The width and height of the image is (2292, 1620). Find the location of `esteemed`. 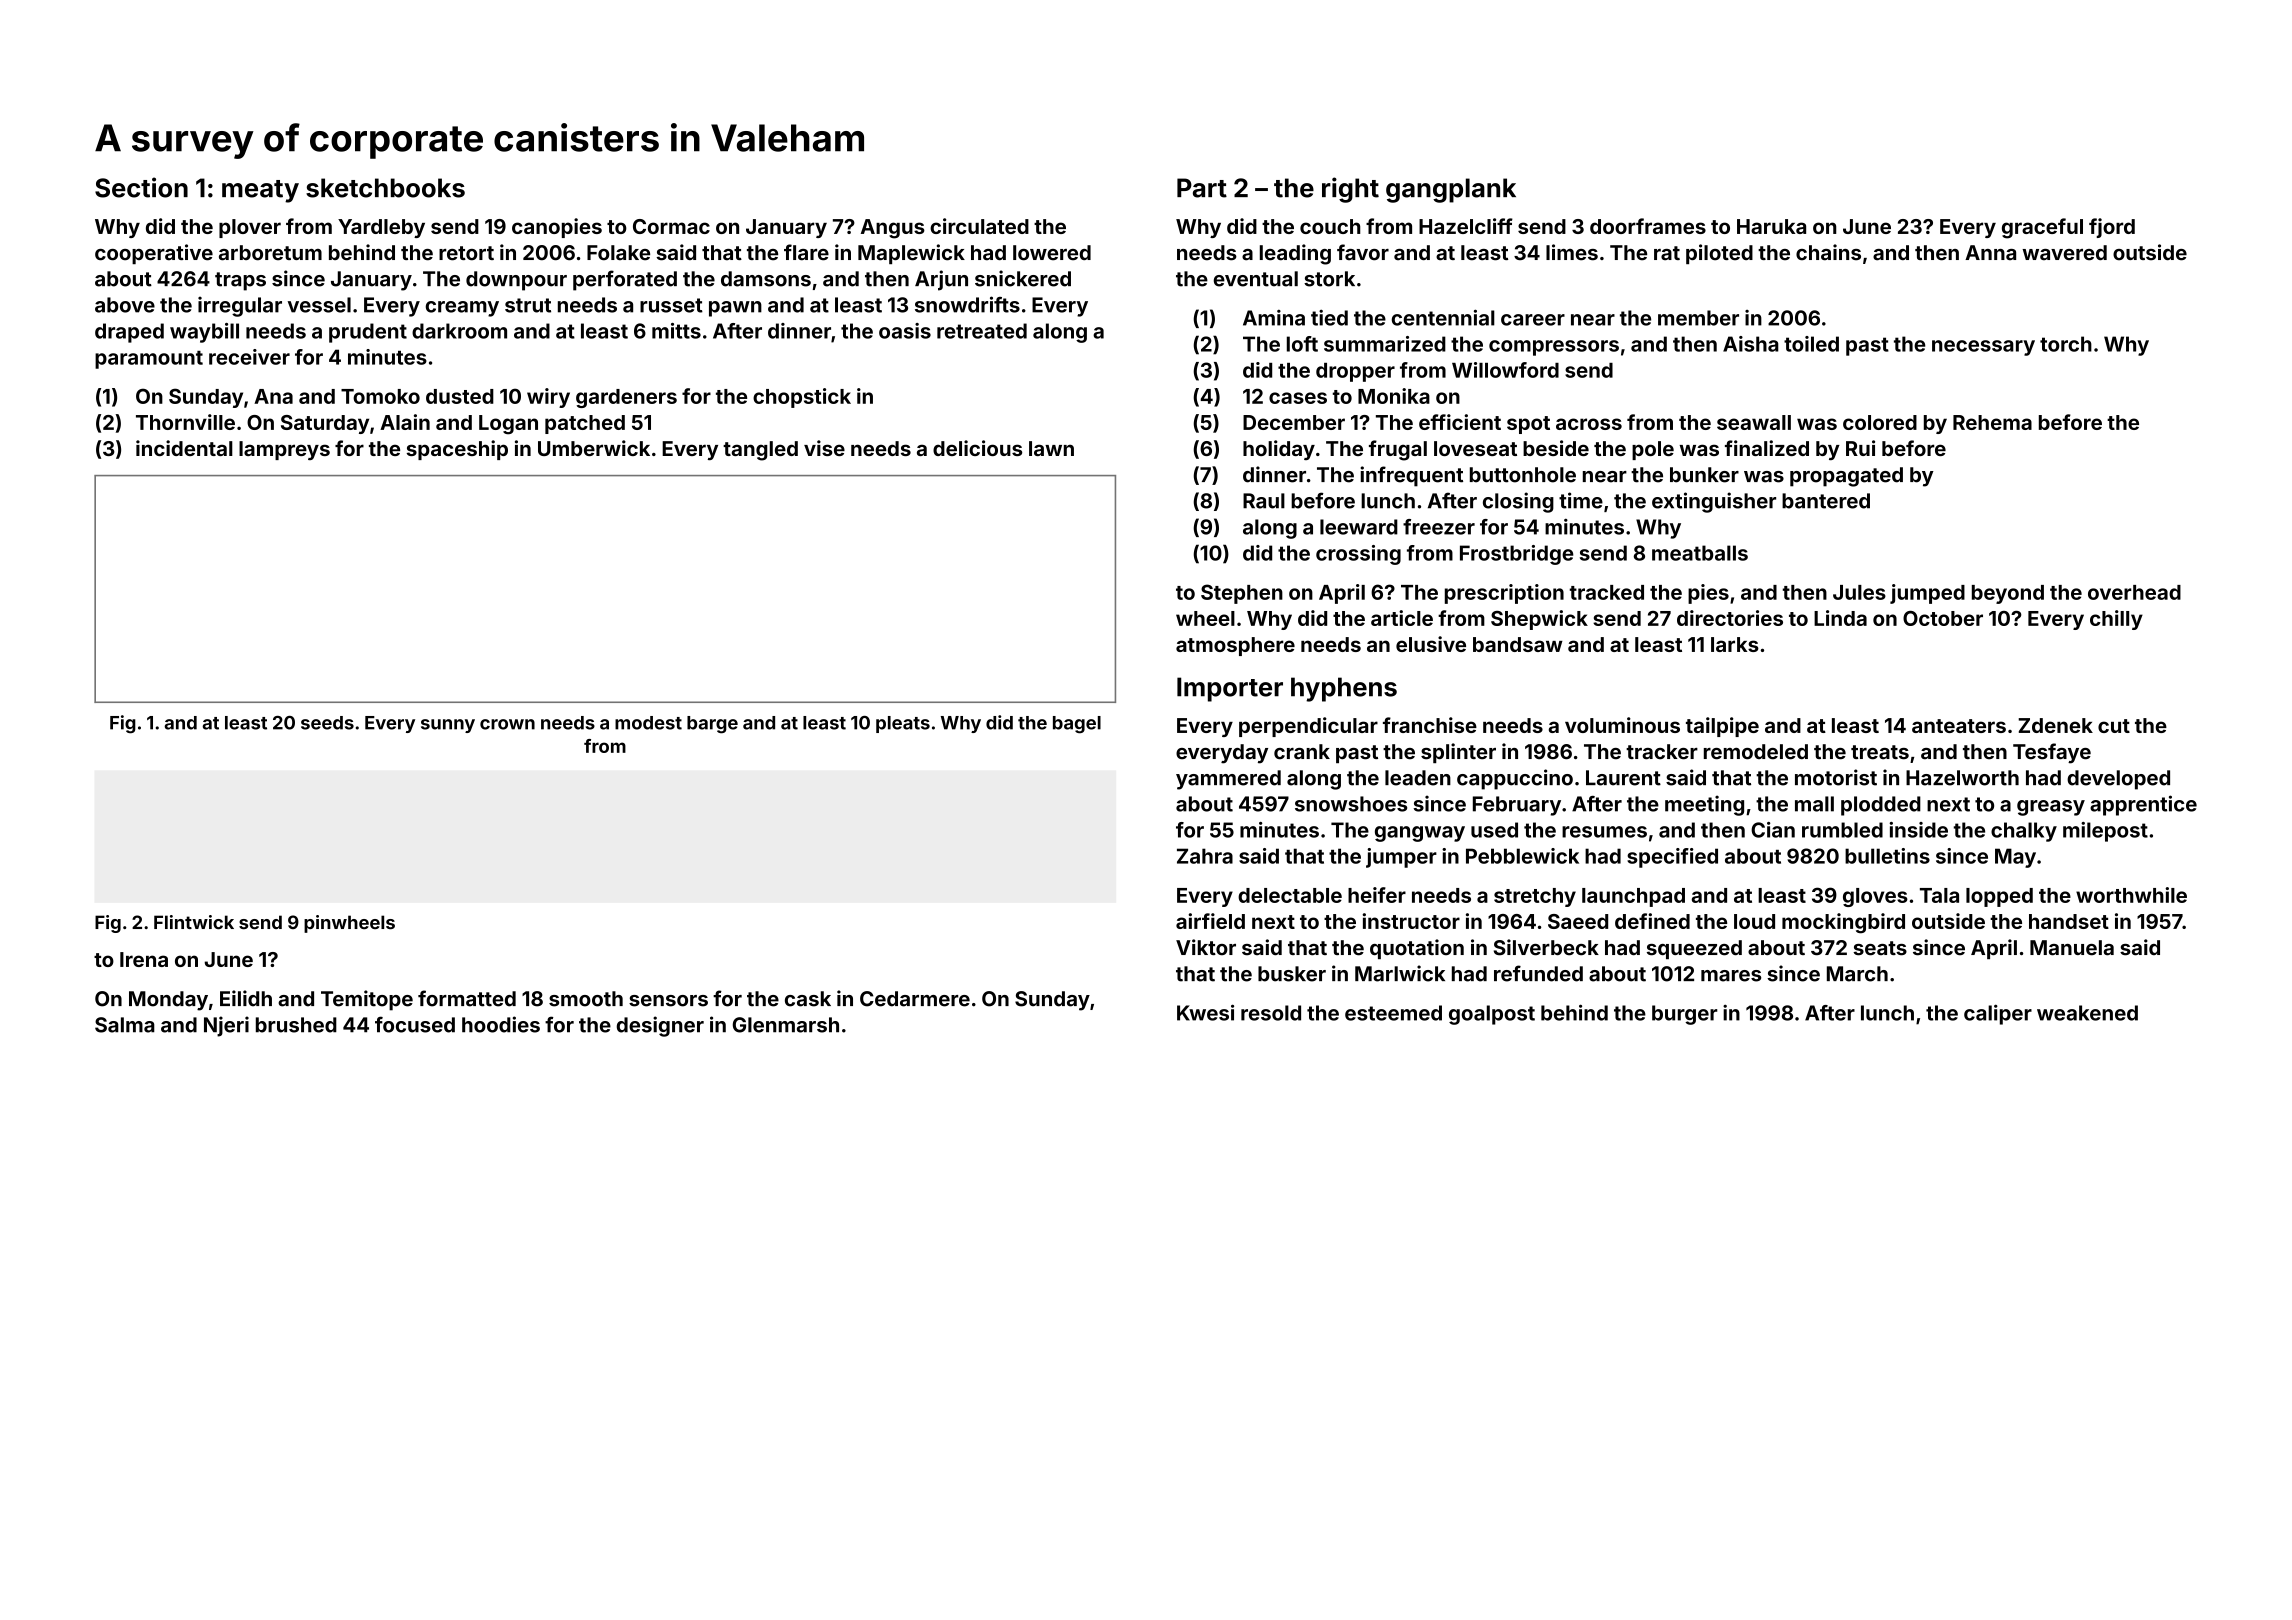

esteemed is located at coordinates (1393, 1013).
